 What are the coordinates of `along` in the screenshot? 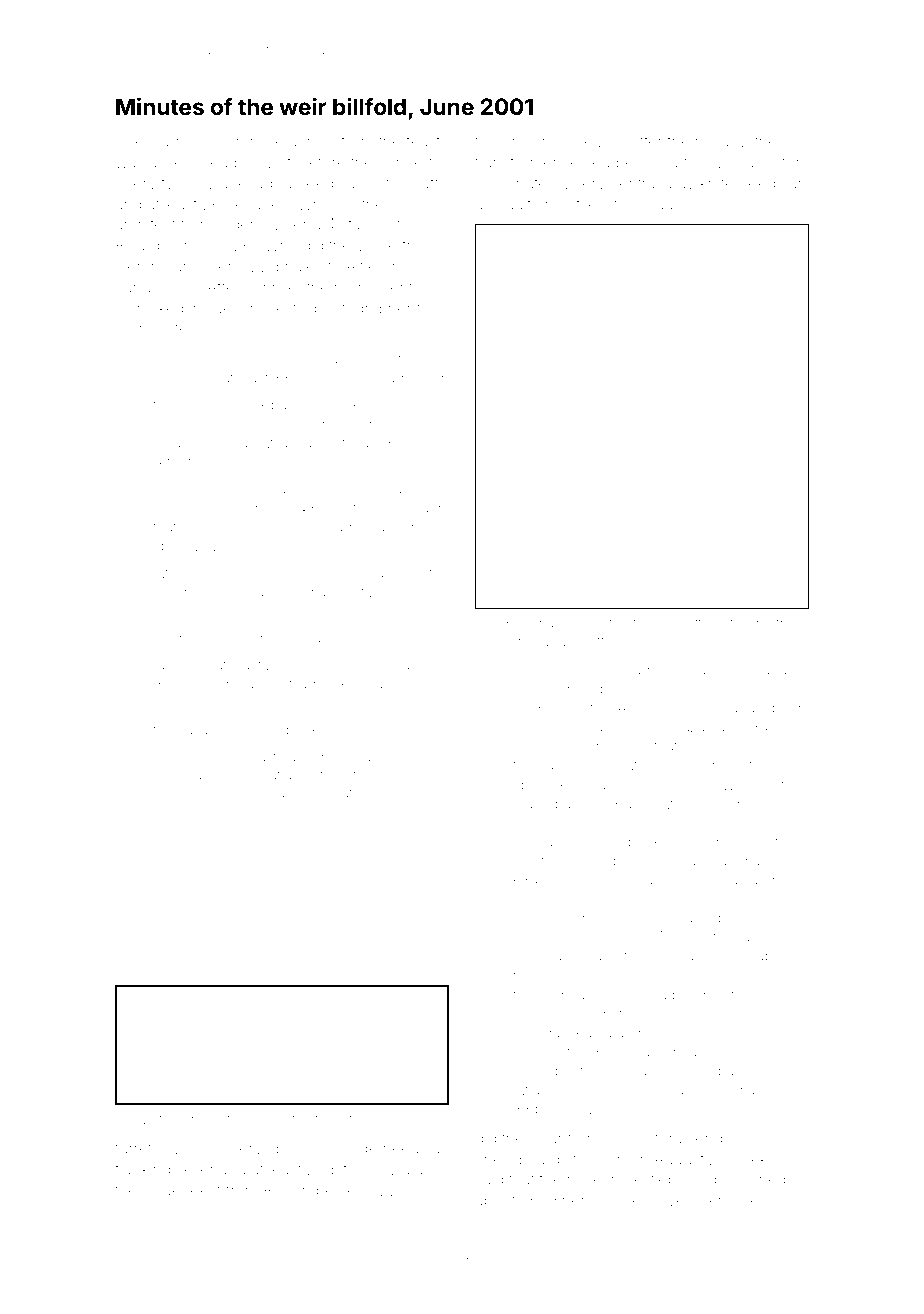 It's located at (754, 625).
